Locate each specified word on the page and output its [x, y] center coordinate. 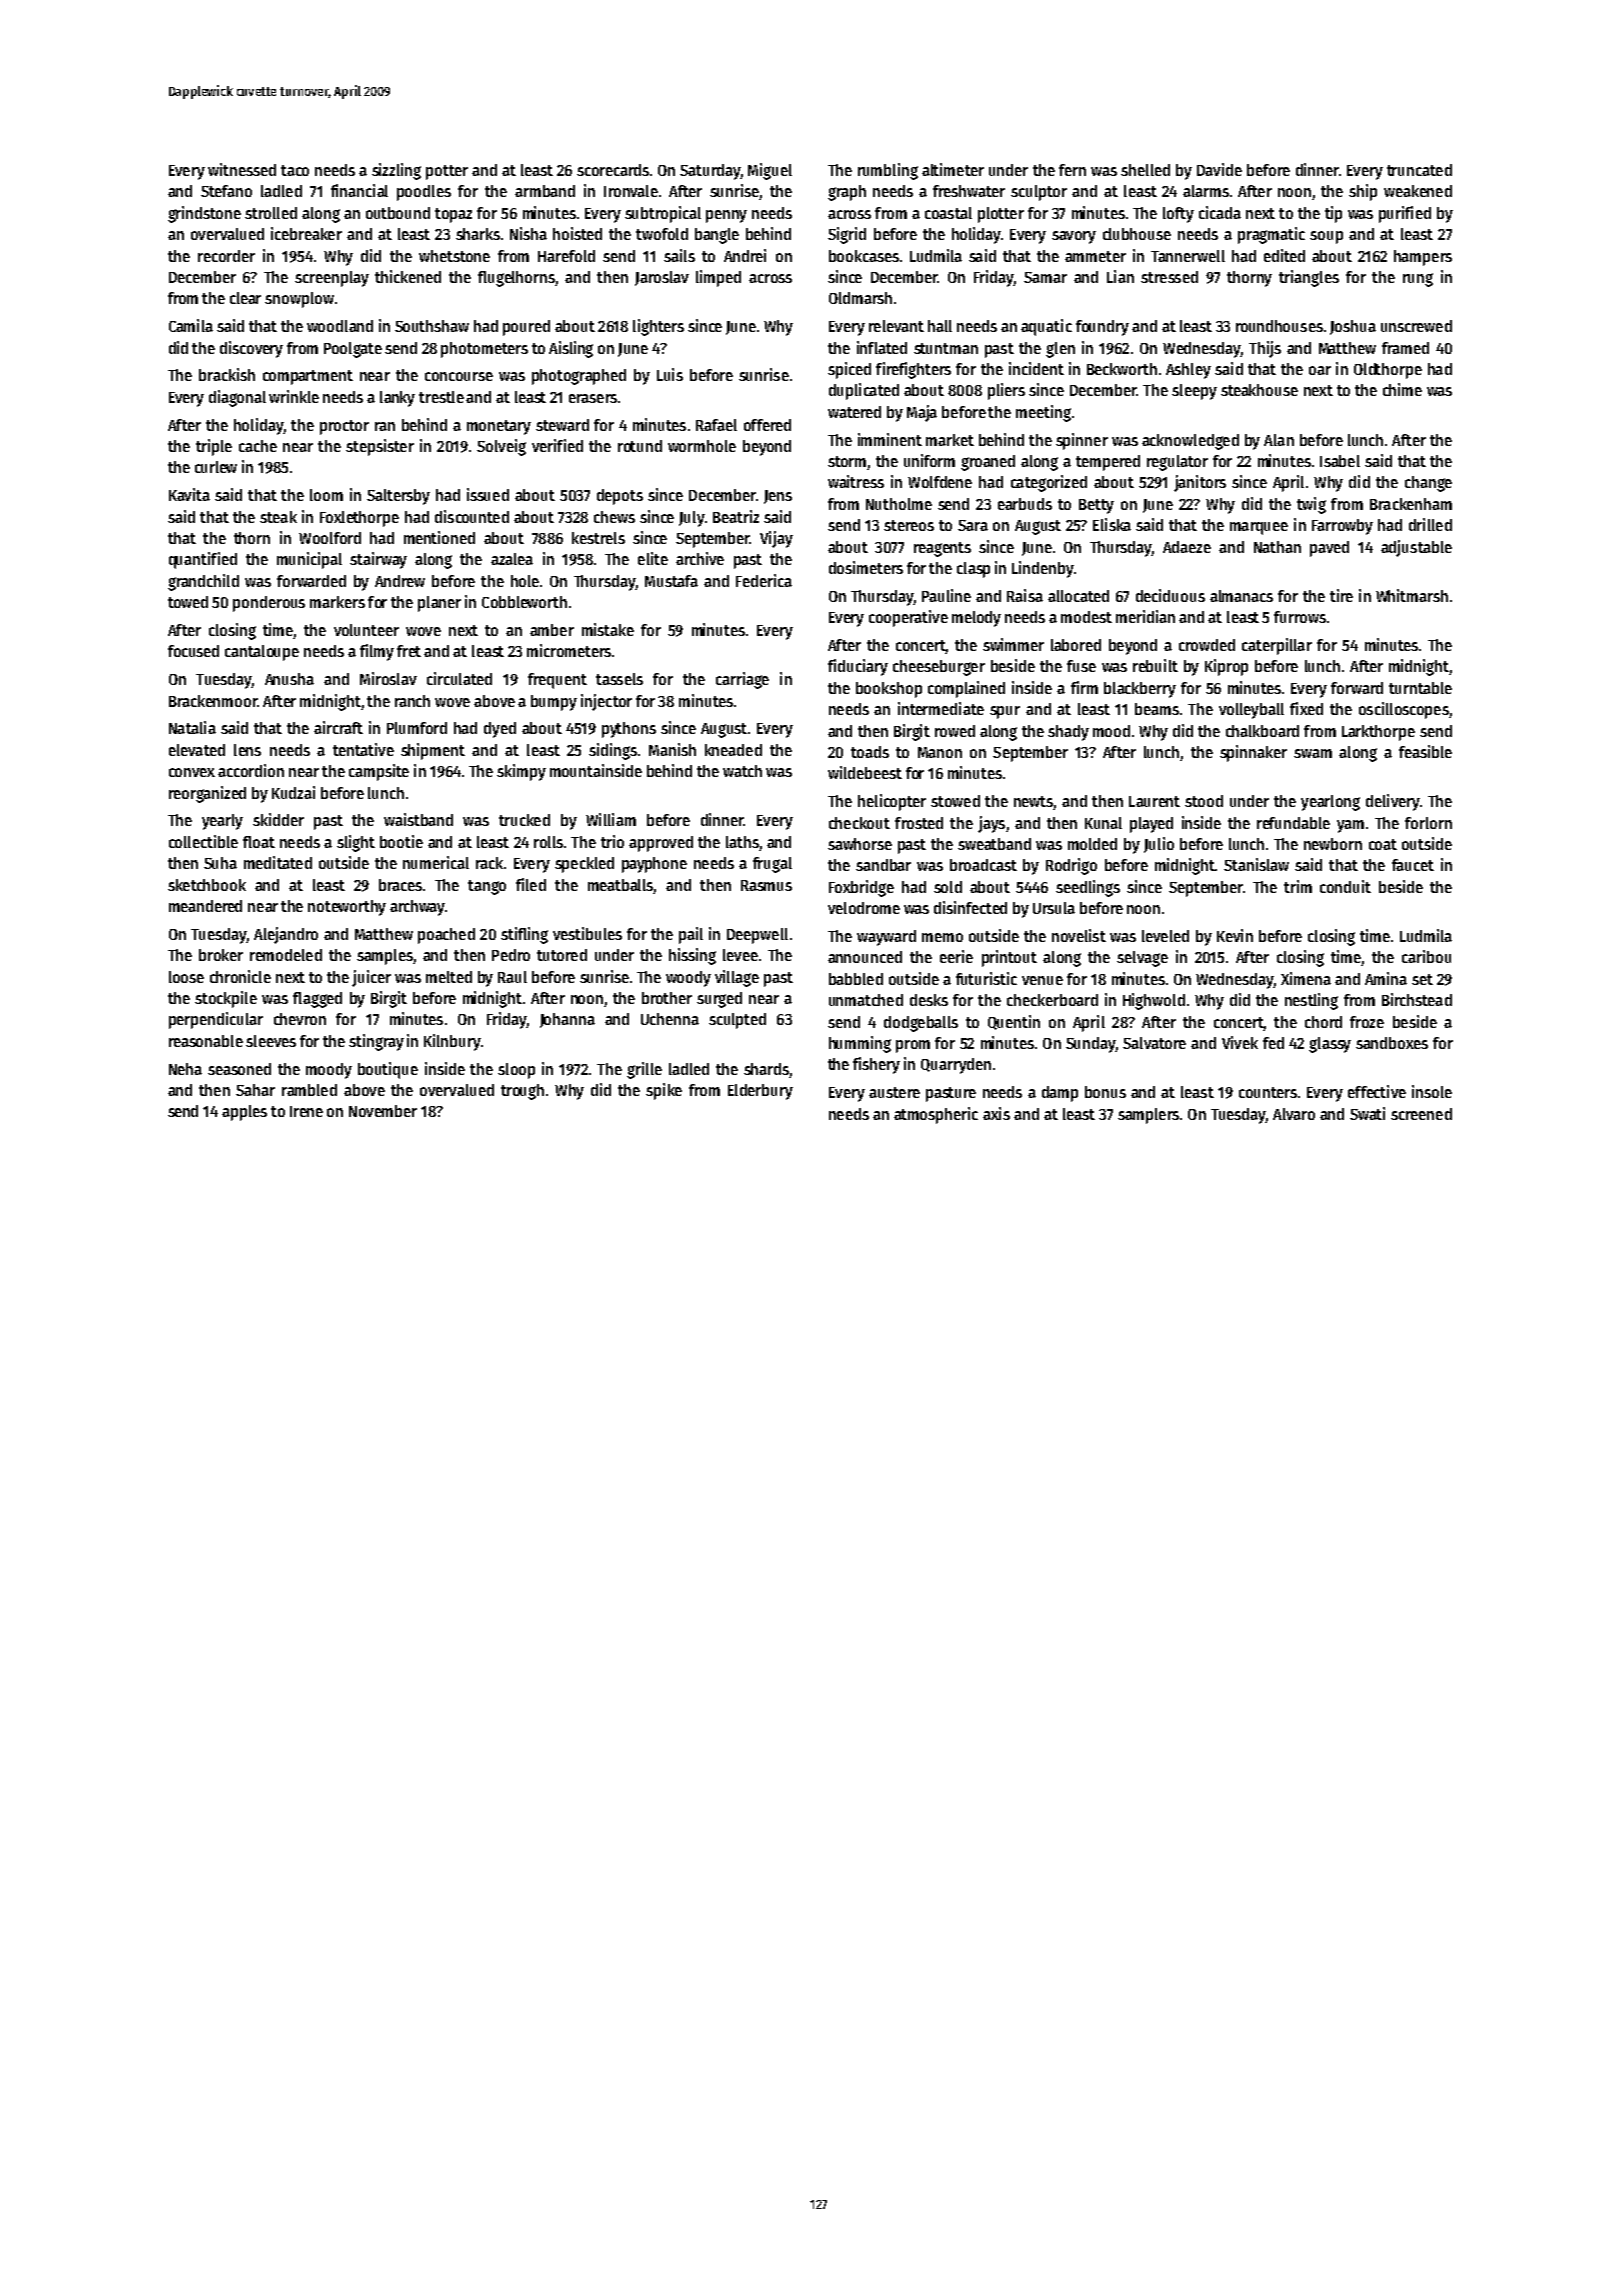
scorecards [613, 170]
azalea [512, 559]
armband [545, 191]
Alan [1279, 440]
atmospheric [936, 1115]
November [383, 1111]
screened [1421, 1114]
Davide [1219, 169]
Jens [778, 497]
